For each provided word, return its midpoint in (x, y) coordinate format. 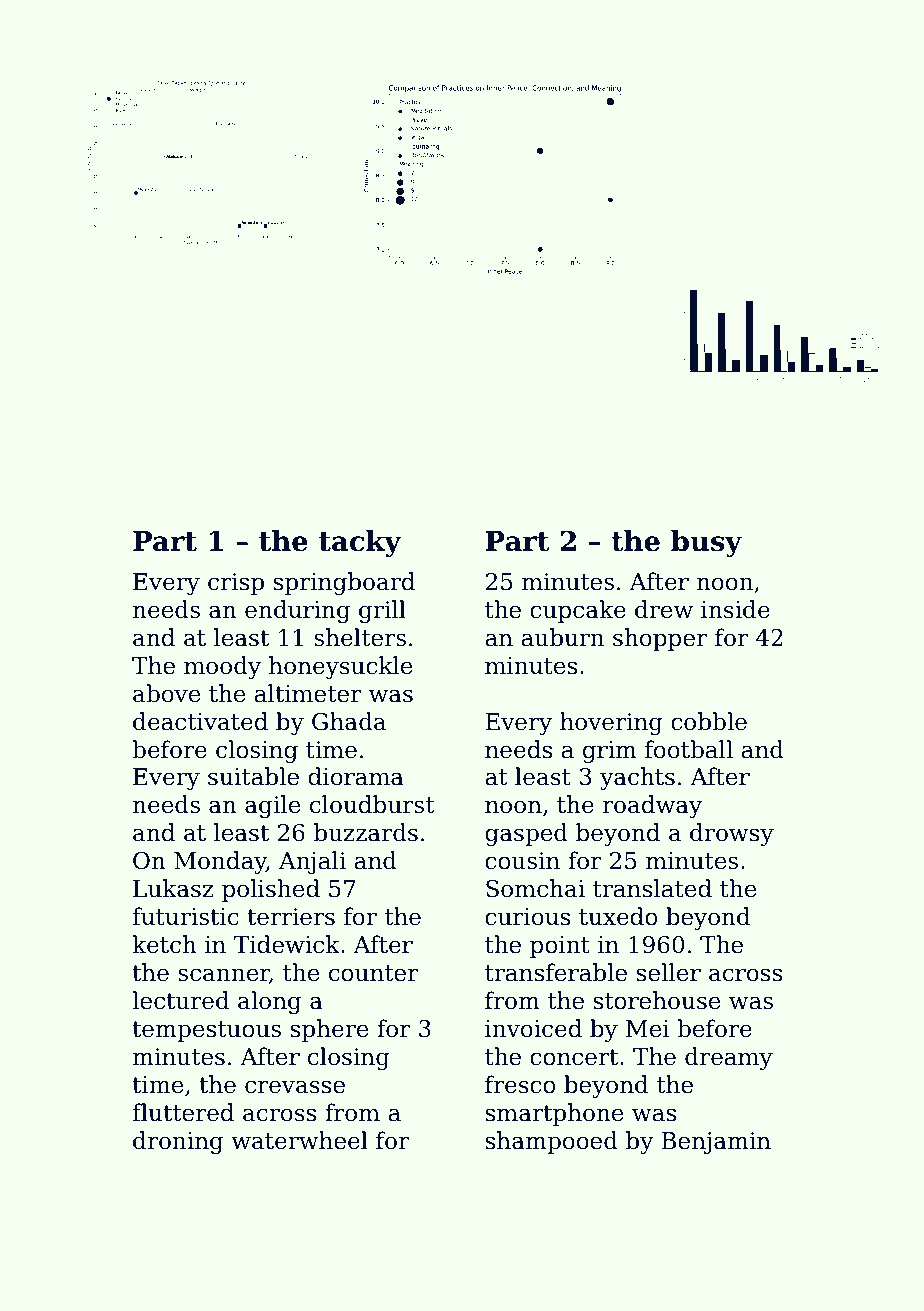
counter (374, 973)
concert (574, 1057)
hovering (611, 723)
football (689, 749)
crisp (236, 584)
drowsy (732, 834)
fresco (520, 1084)
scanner (224, 976)
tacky (360, 543)
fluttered (183, 1112)
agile (272, 806)
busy (706, 543)
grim (610, 752)
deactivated (200, 721)
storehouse (657, 1000)
